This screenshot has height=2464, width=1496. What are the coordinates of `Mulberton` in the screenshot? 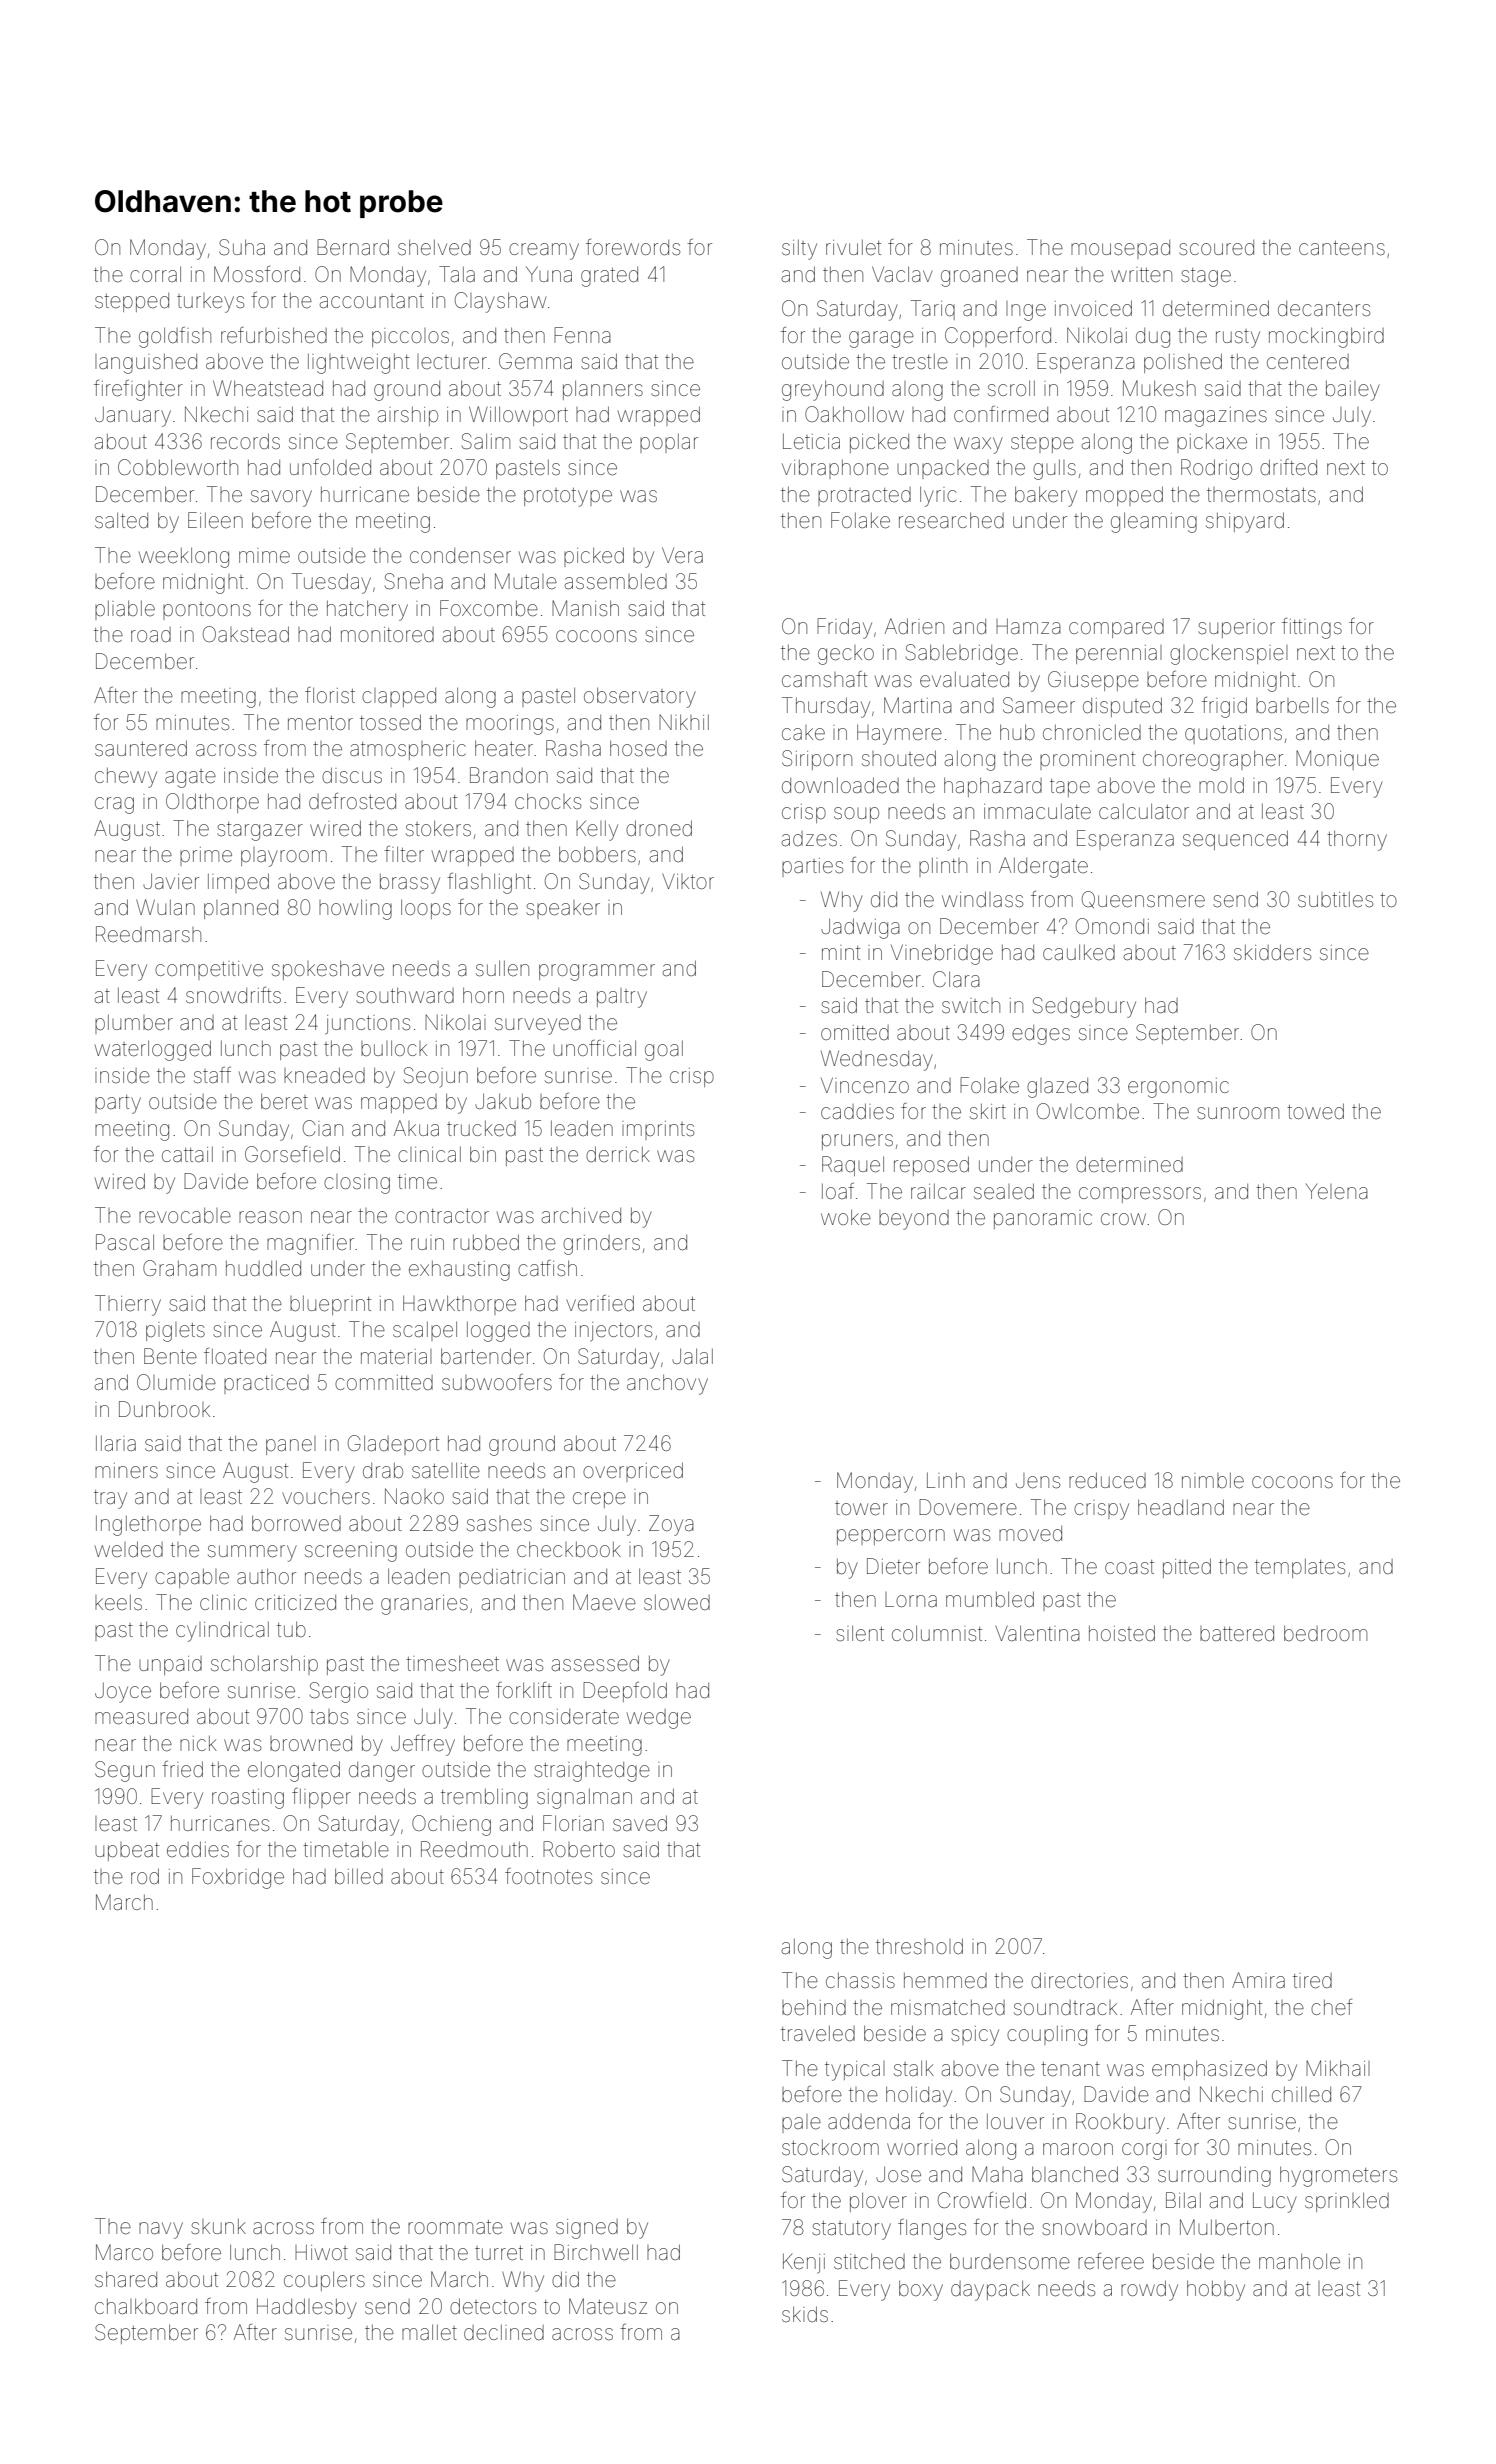 It's located at (1227, 2227).
